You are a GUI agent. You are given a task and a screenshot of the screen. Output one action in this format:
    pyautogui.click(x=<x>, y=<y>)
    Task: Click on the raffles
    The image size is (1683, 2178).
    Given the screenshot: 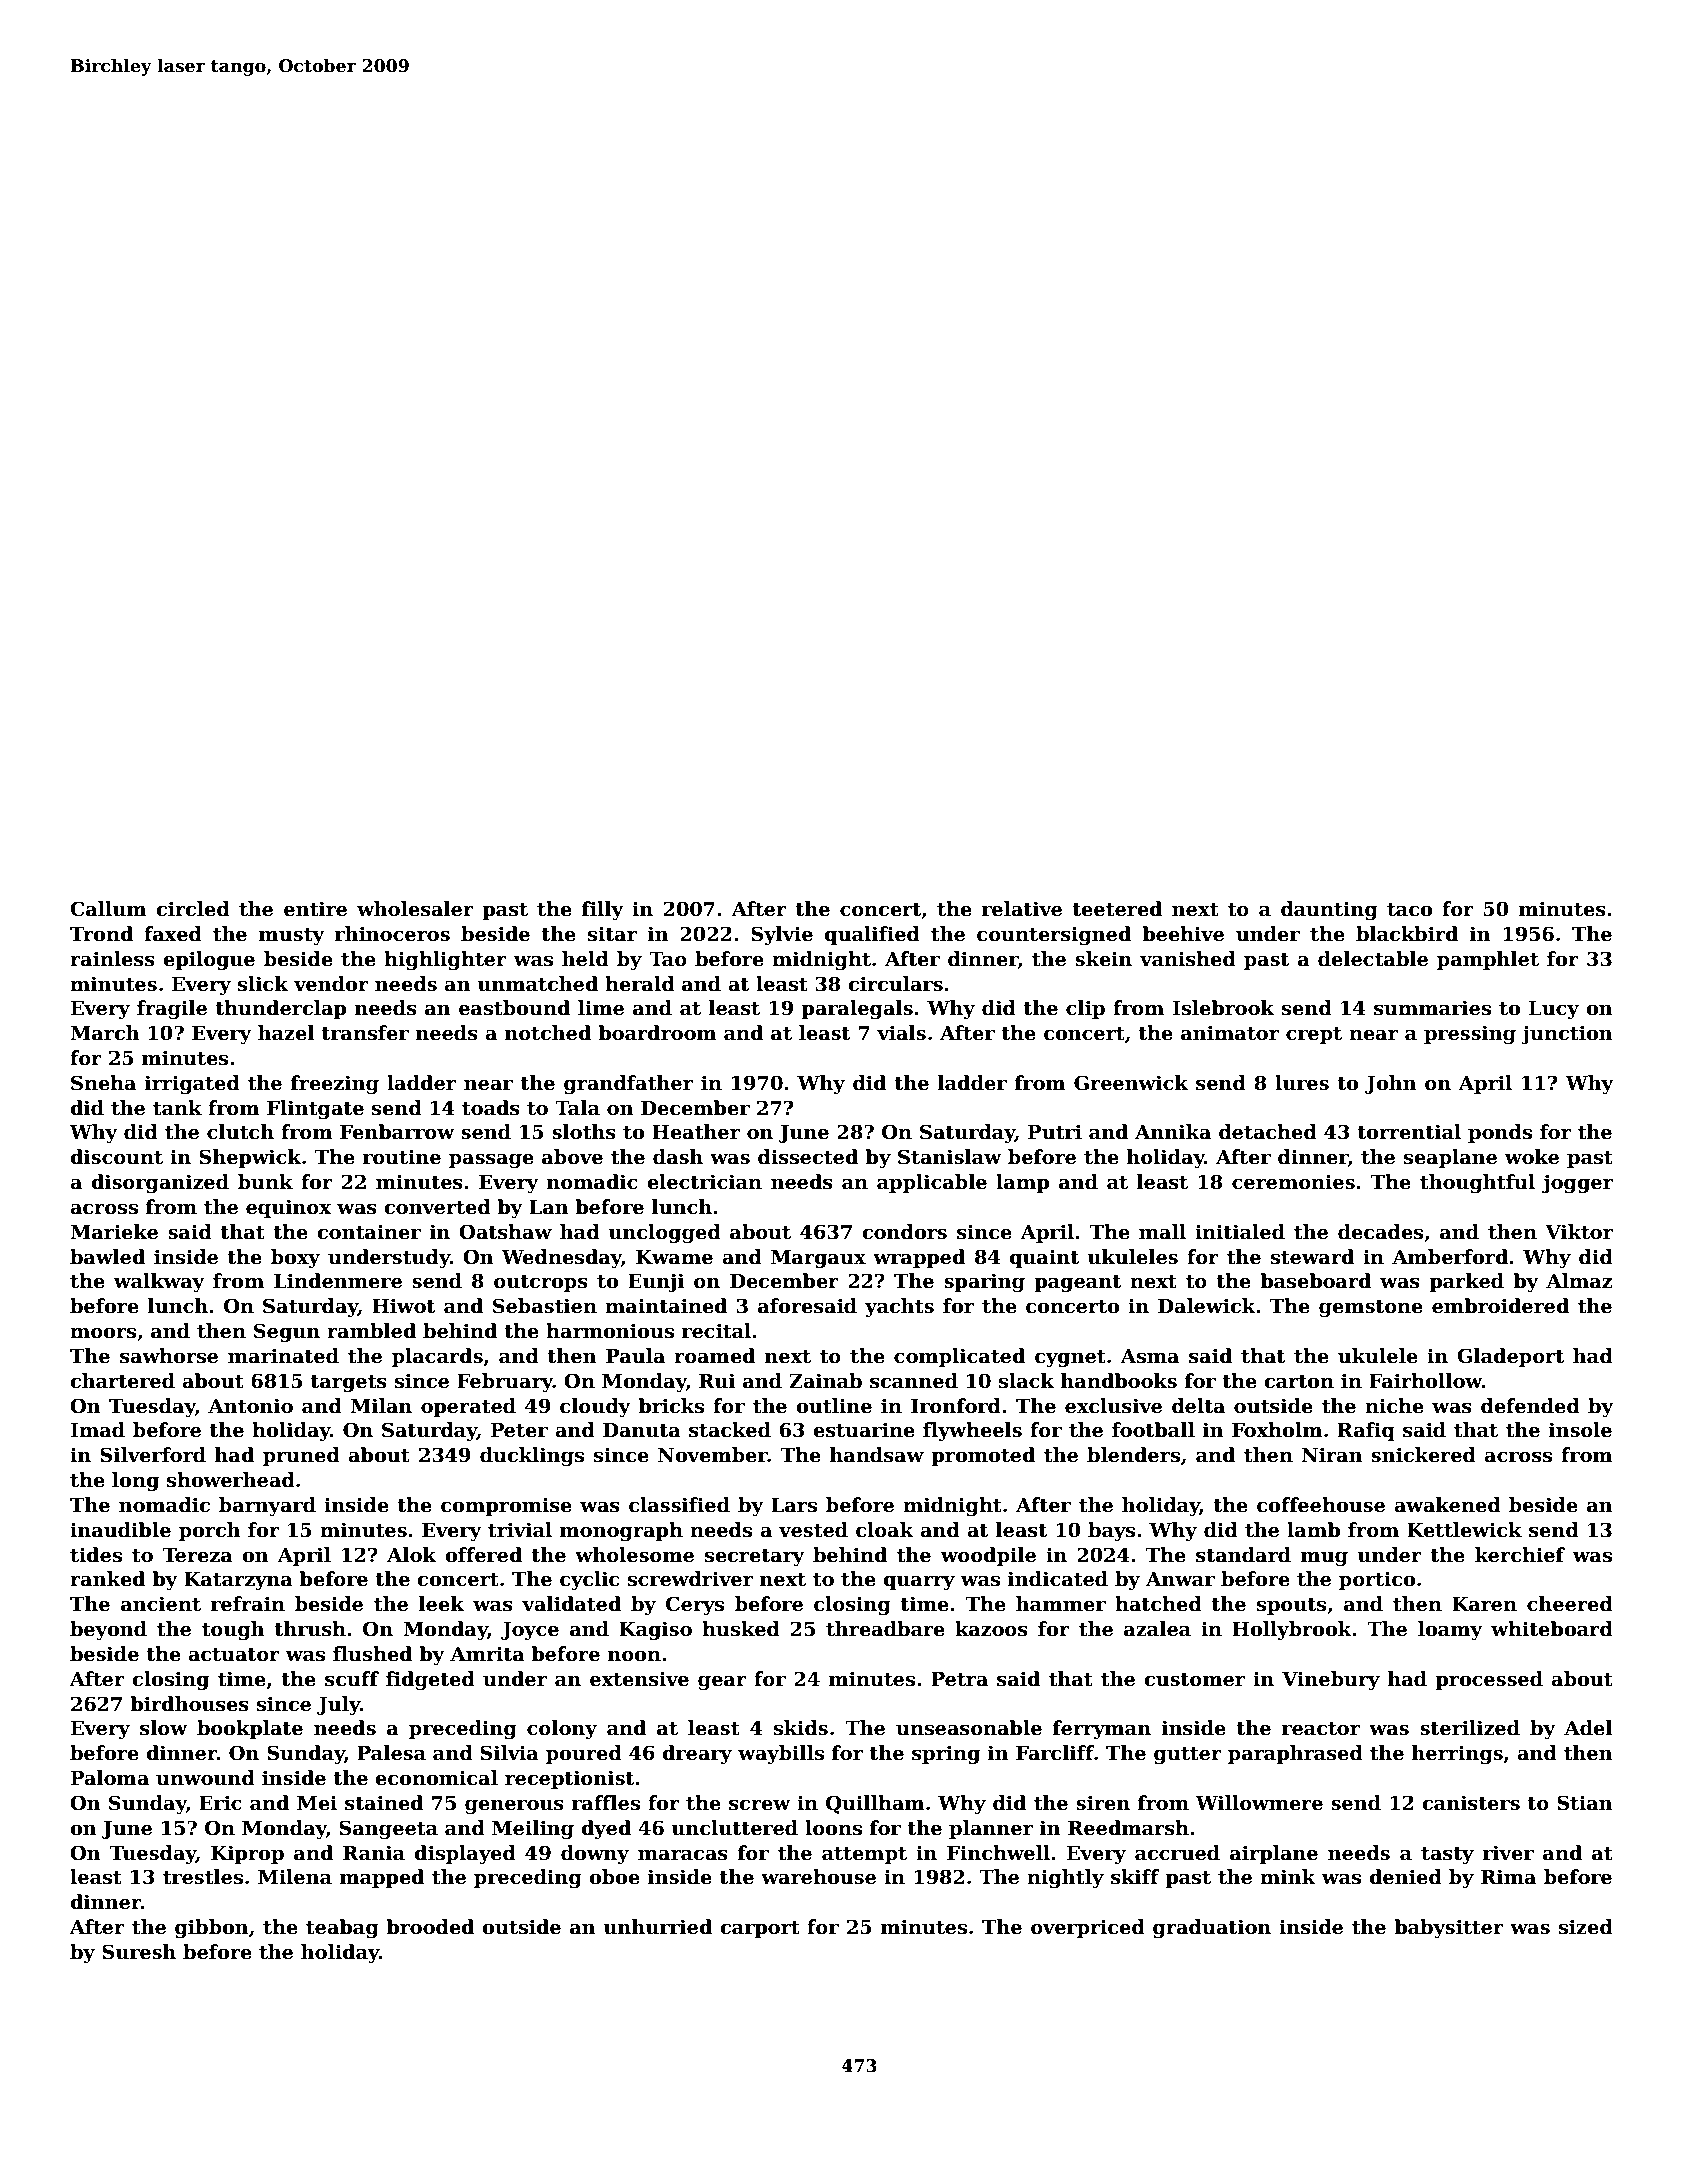 What is the action you would take?
    pyautogui.click(x=606, y=1803)
